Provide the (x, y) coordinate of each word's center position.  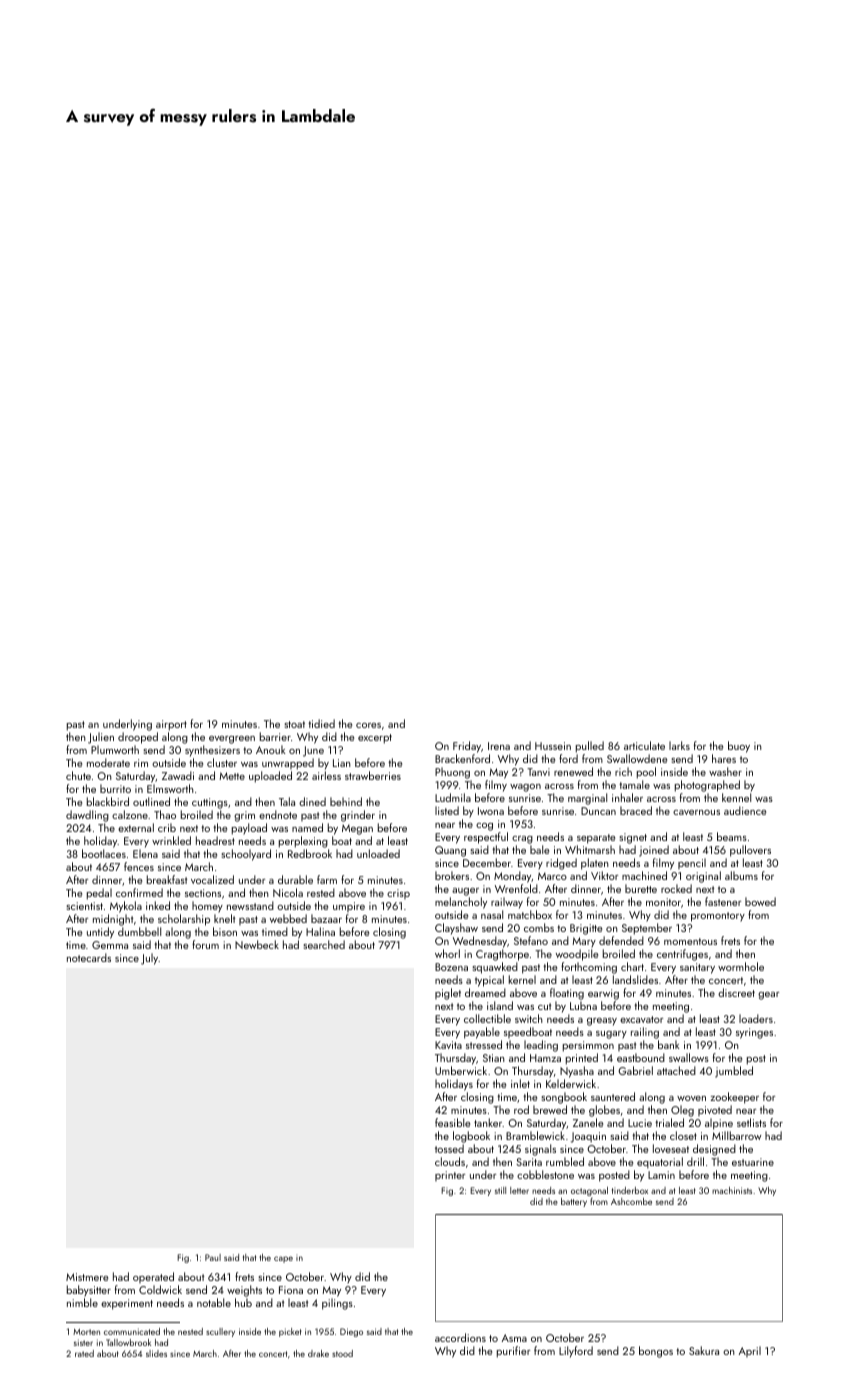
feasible (452, 1122)
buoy (739, 747)
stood (342, 1353)
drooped (138, 738)
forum (205, 944)
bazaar (326, 918)
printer (450, 1176)
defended (621, 940)
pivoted (715, 1110)
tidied (321, 723)
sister (83, 1342)
